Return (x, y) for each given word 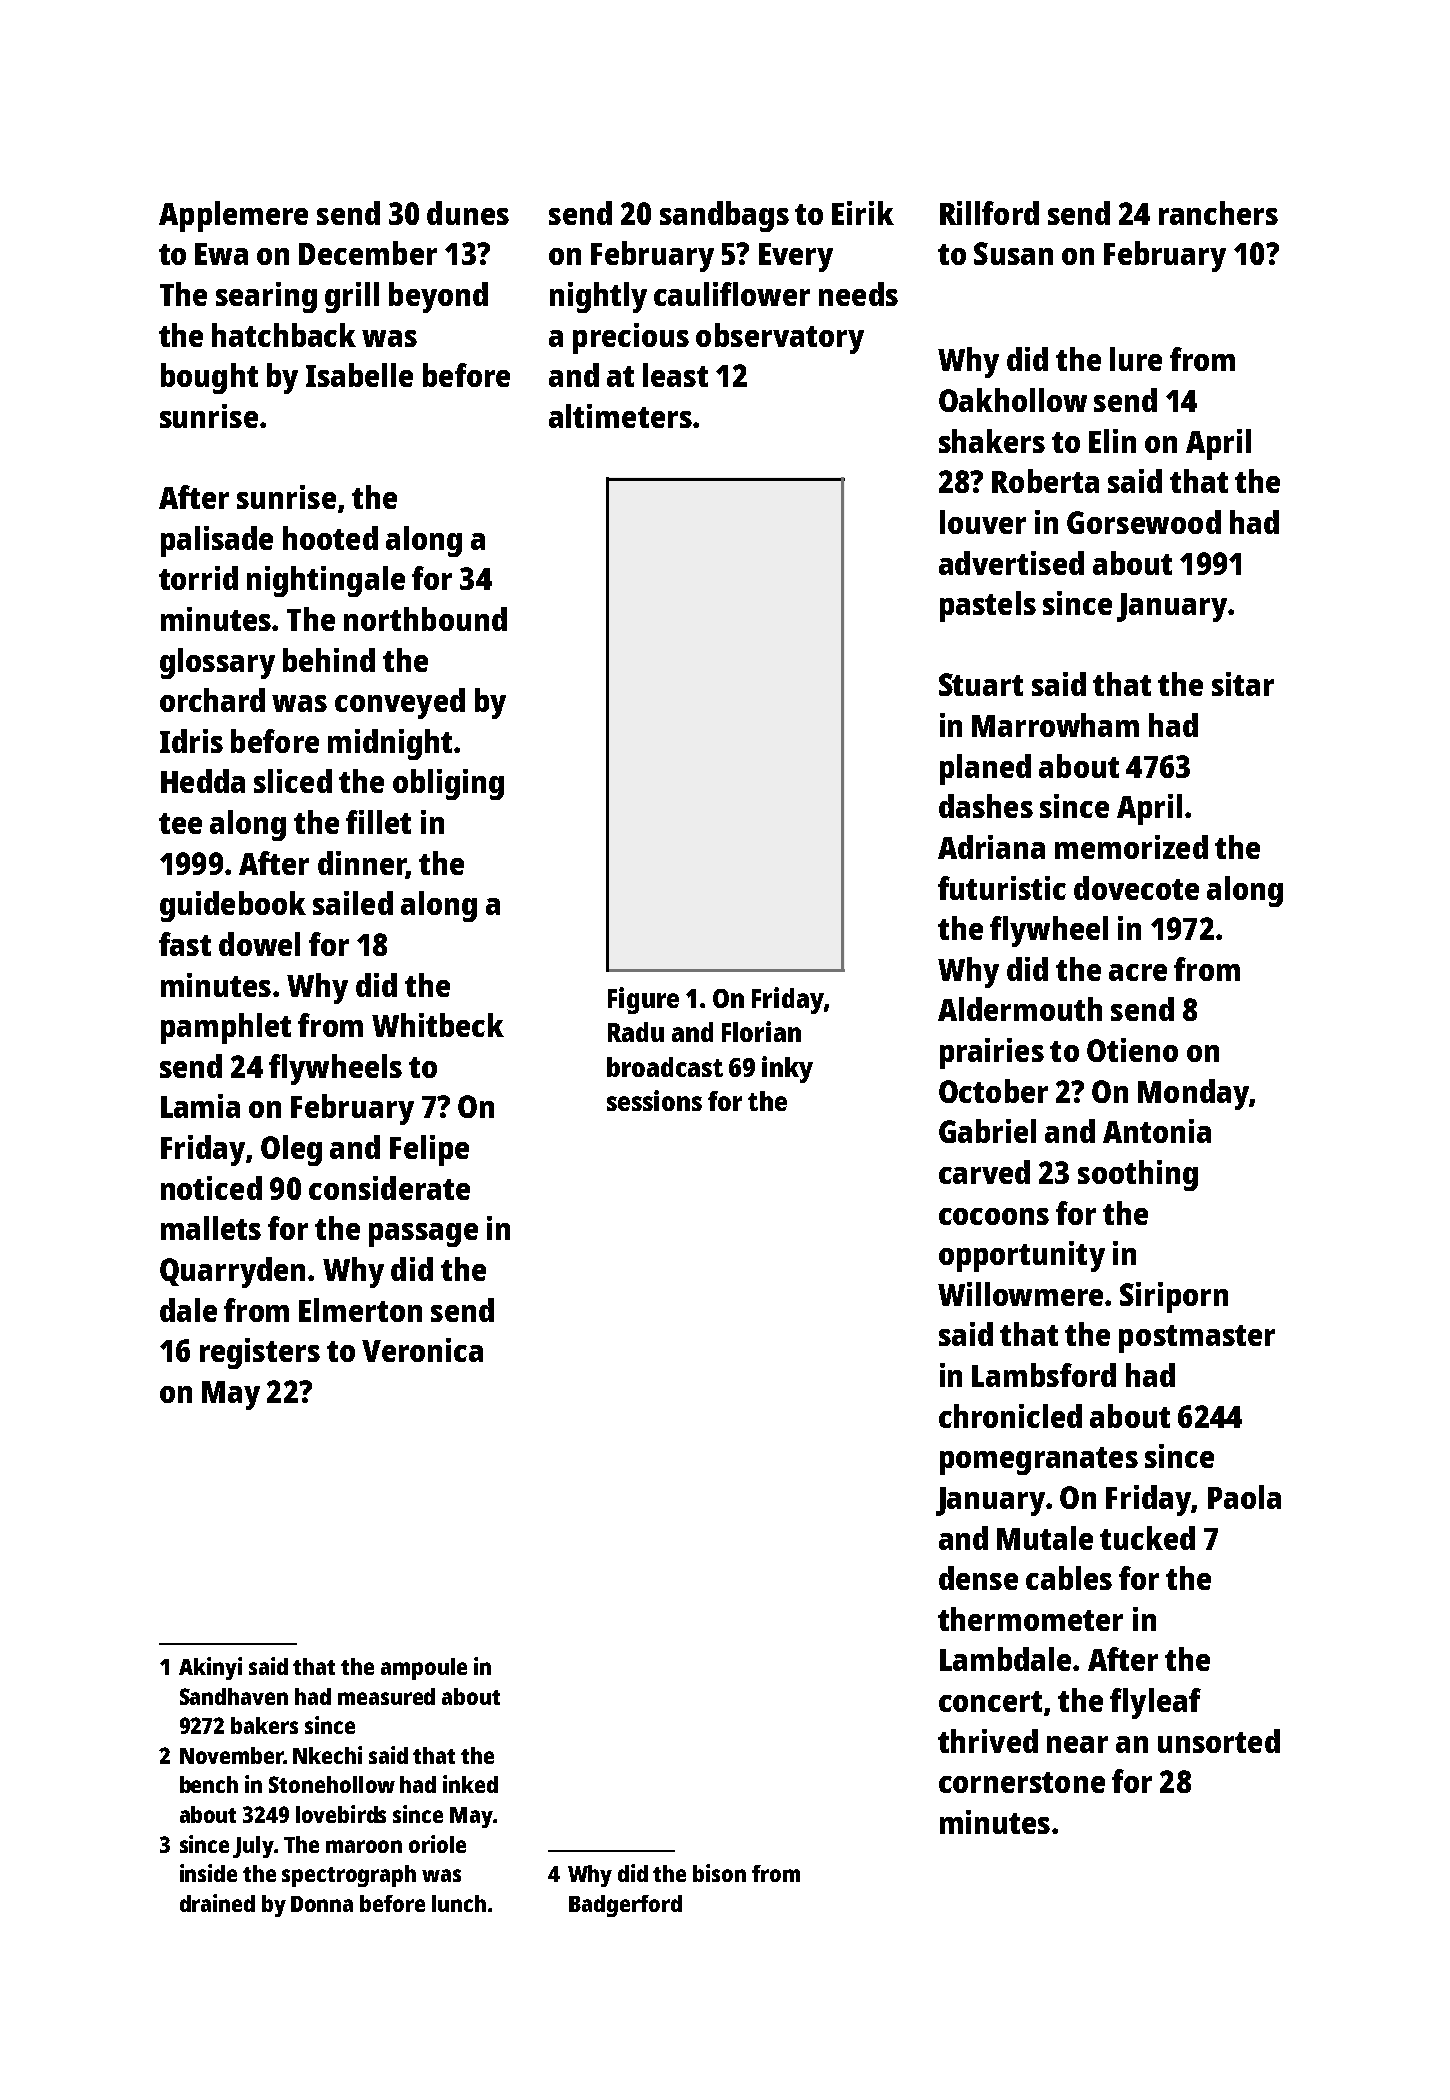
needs (858, 294)
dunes (468, 213)
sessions (654, 1100)
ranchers (1218, 213)
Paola (1244, 1497)
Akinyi (210, 1668)
